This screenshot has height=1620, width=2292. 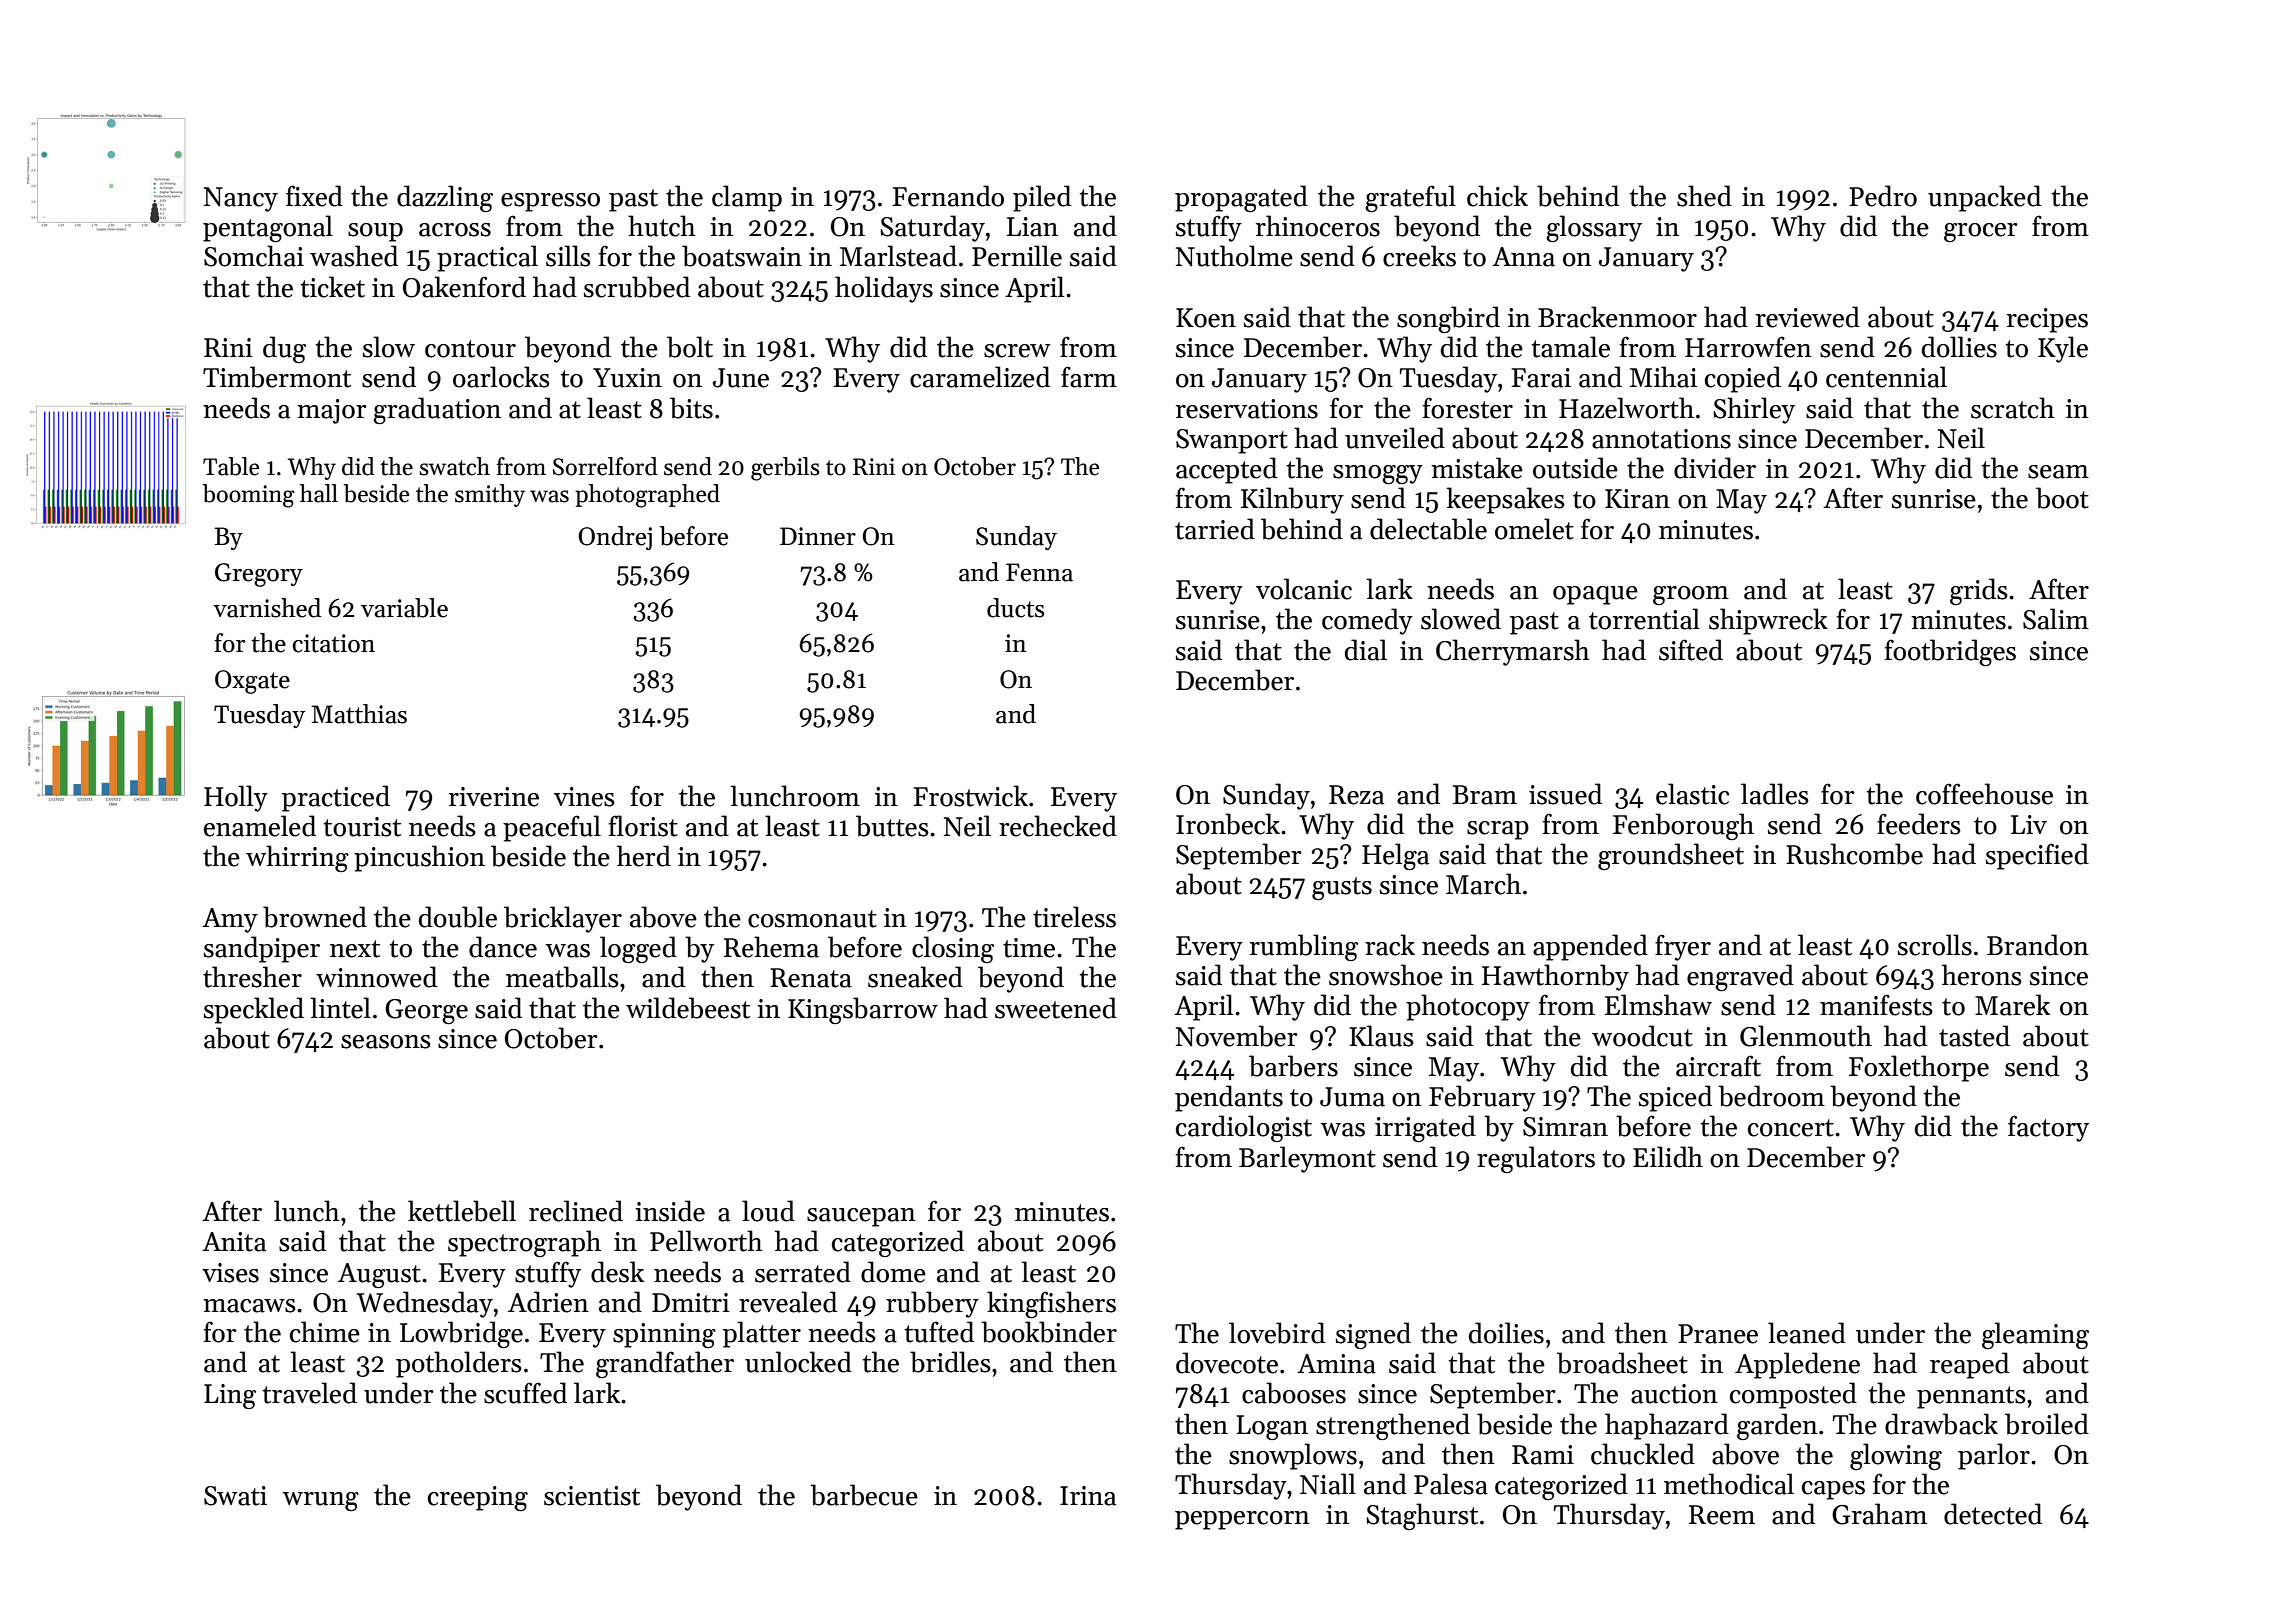 I want to click on Fernando, so click(x=948, y=196).
